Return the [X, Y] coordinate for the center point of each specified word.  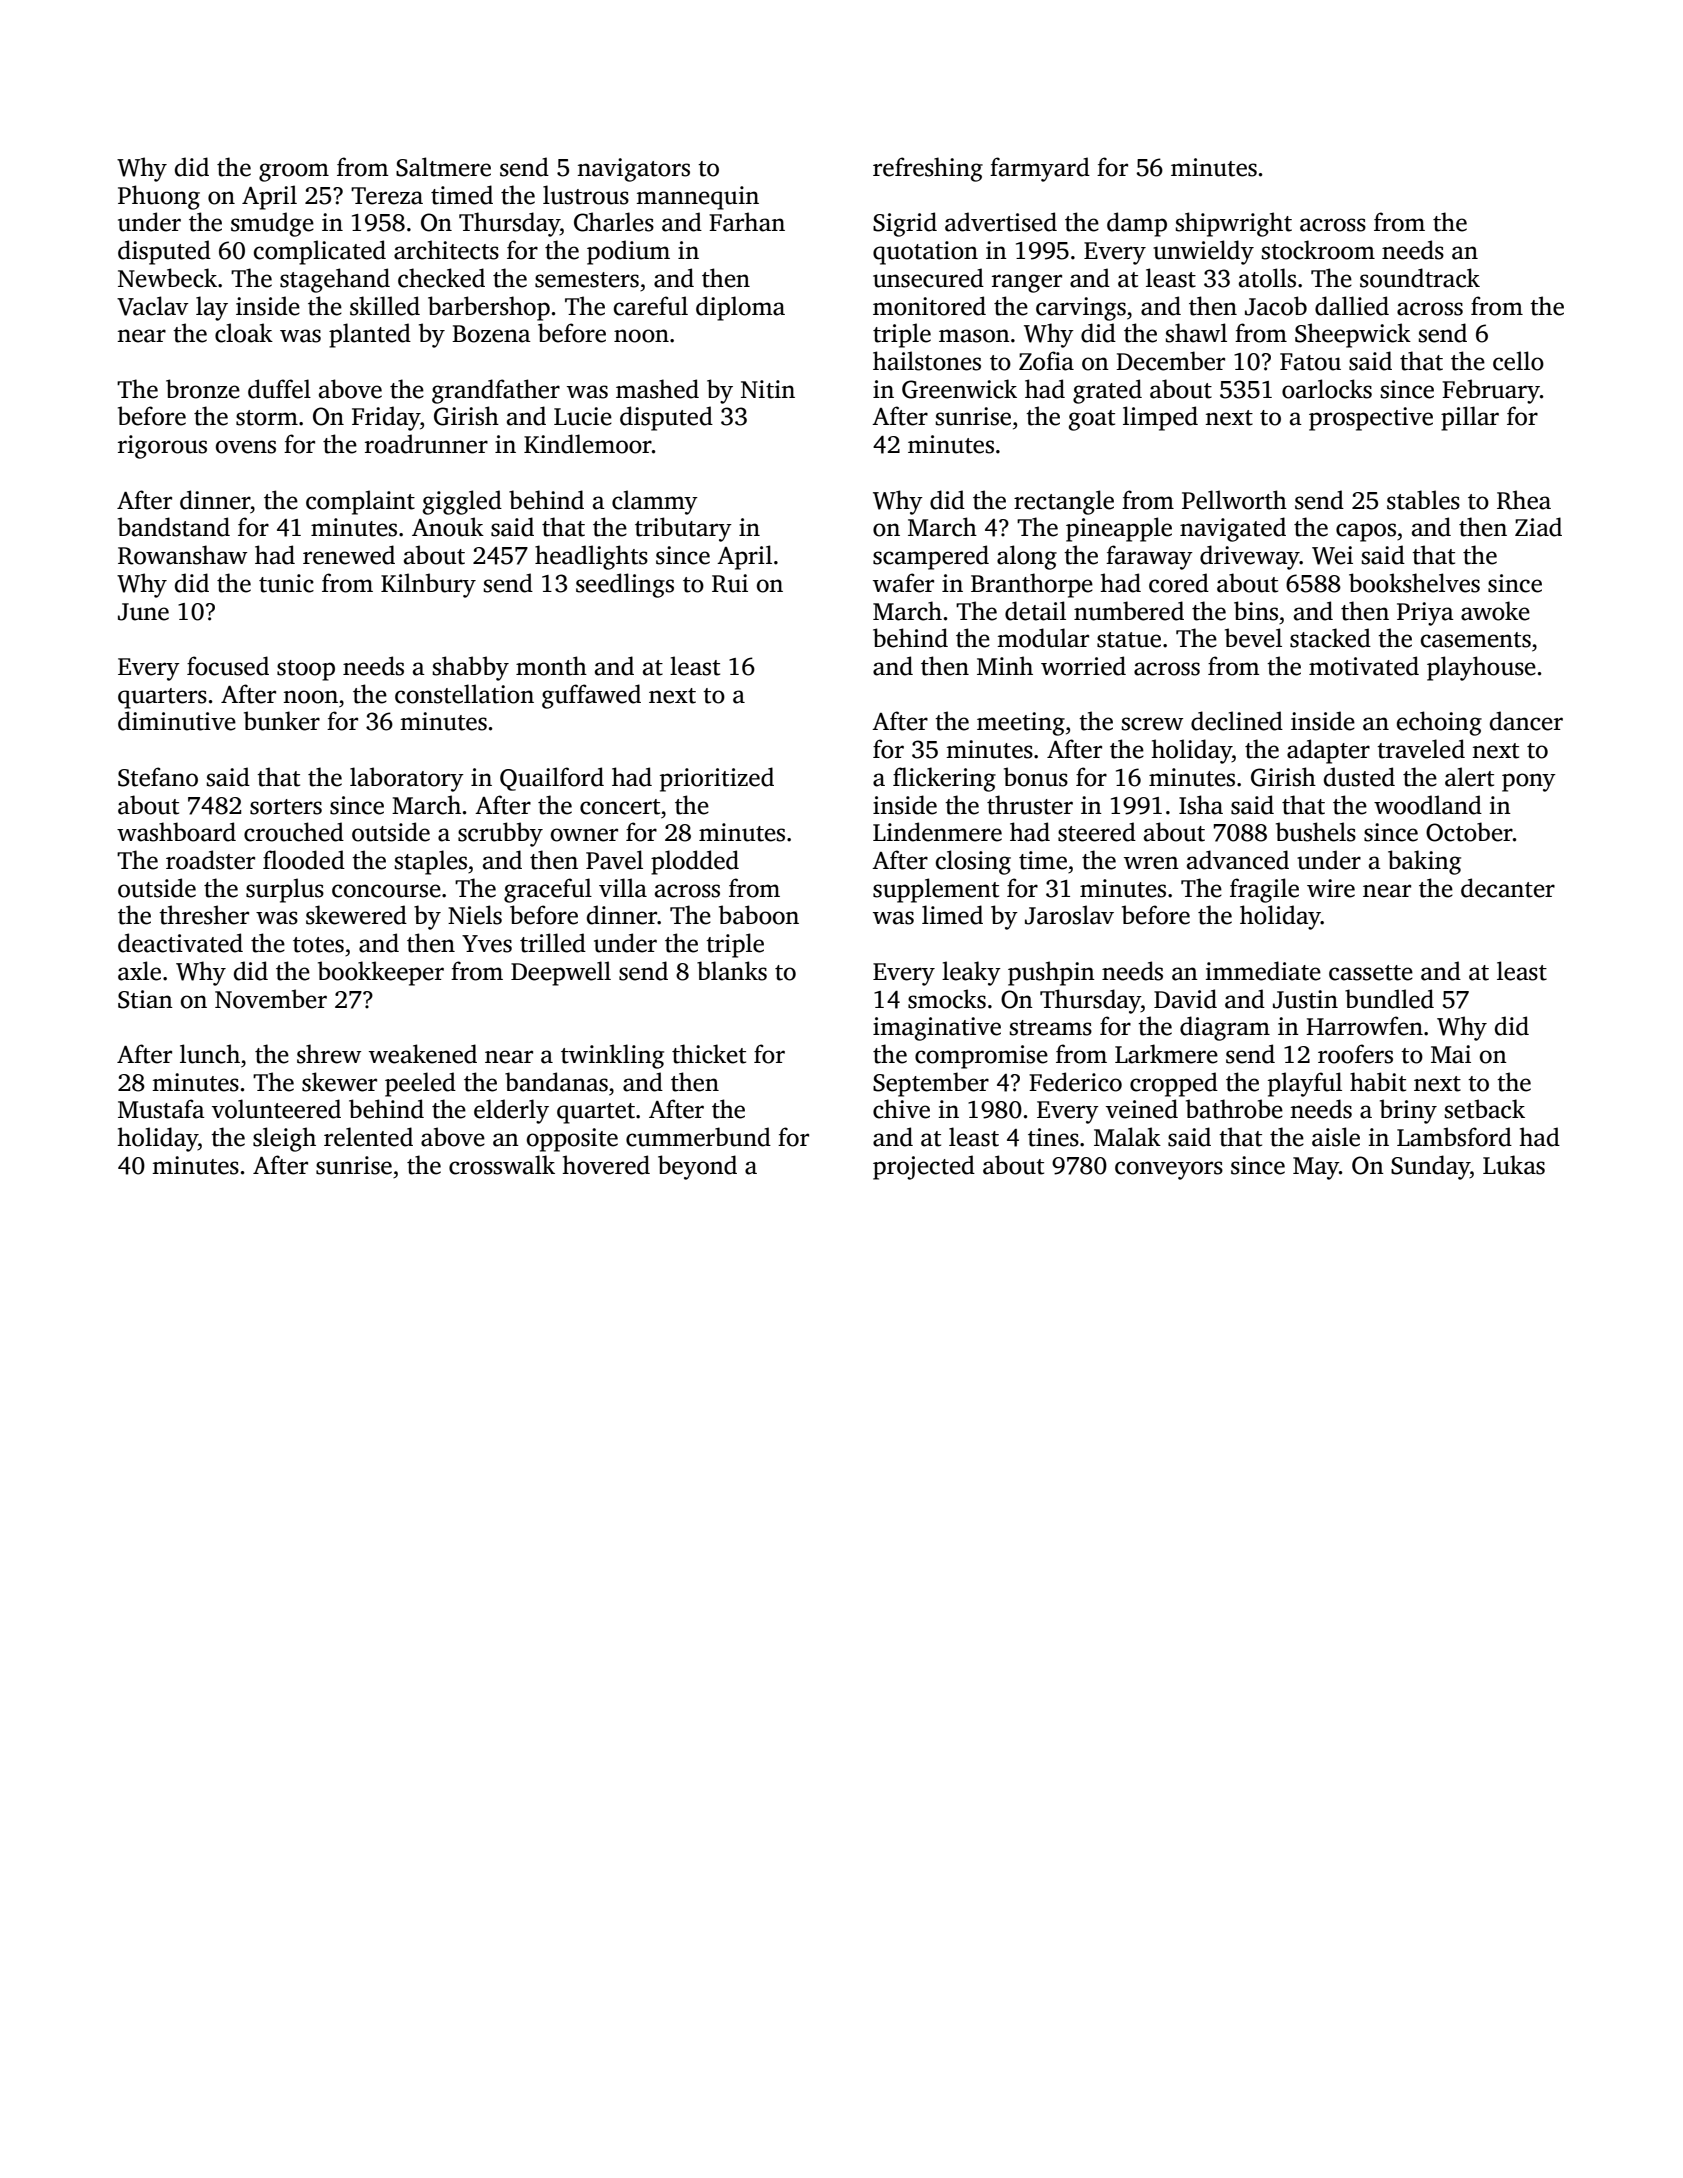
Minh [1005, 665]
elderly [511, 1111]
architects [446, 250]
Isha [1201, 805]
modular [1043, 638]
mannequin [697, 198]
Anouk [448, 527]
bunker [282, 721]
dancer [1526, 721]
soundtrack [1420, 278]
